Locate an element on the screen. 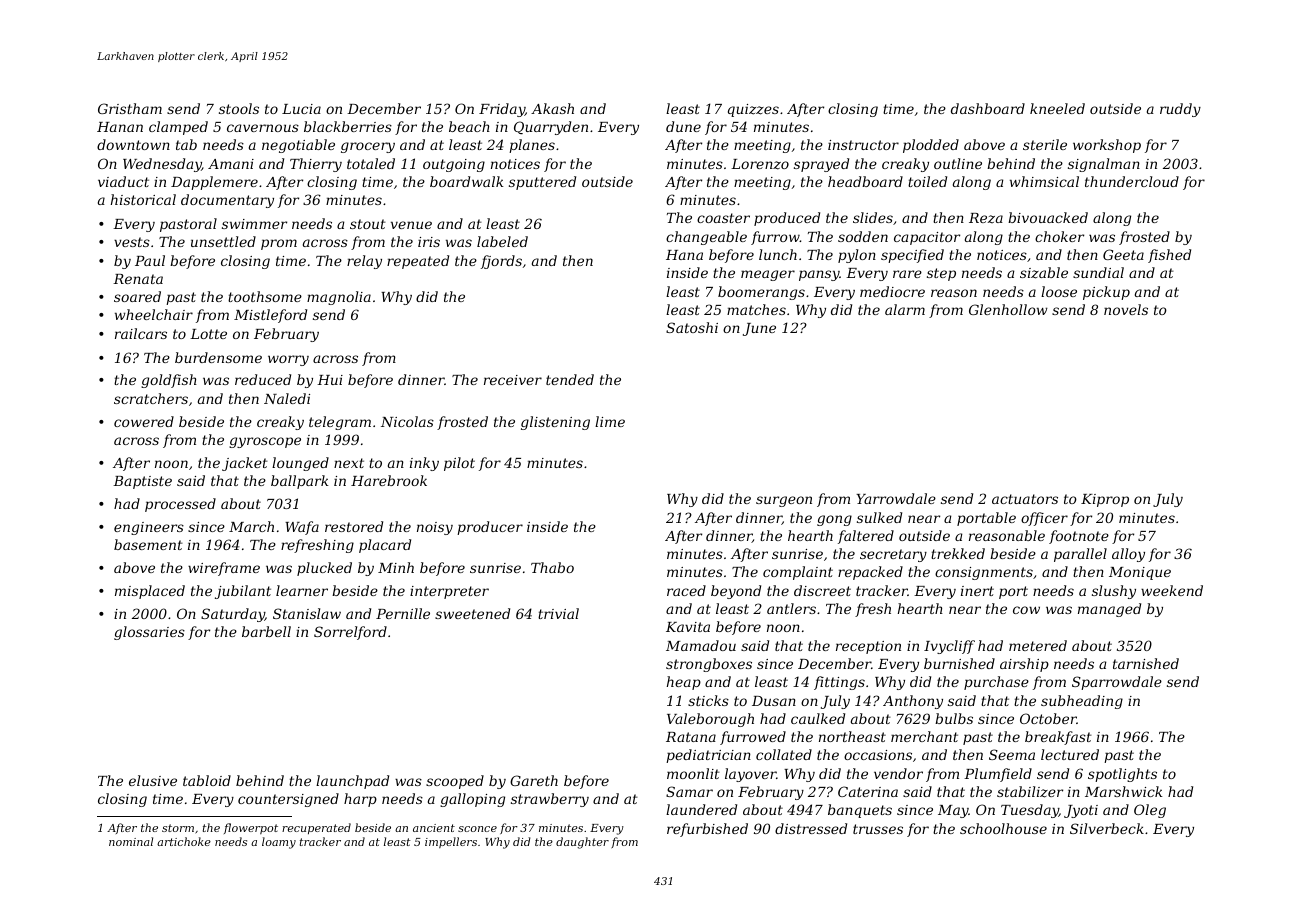 This screenshot has height=924, width=1308. Baptiste is located at coordinates (142, 482).
